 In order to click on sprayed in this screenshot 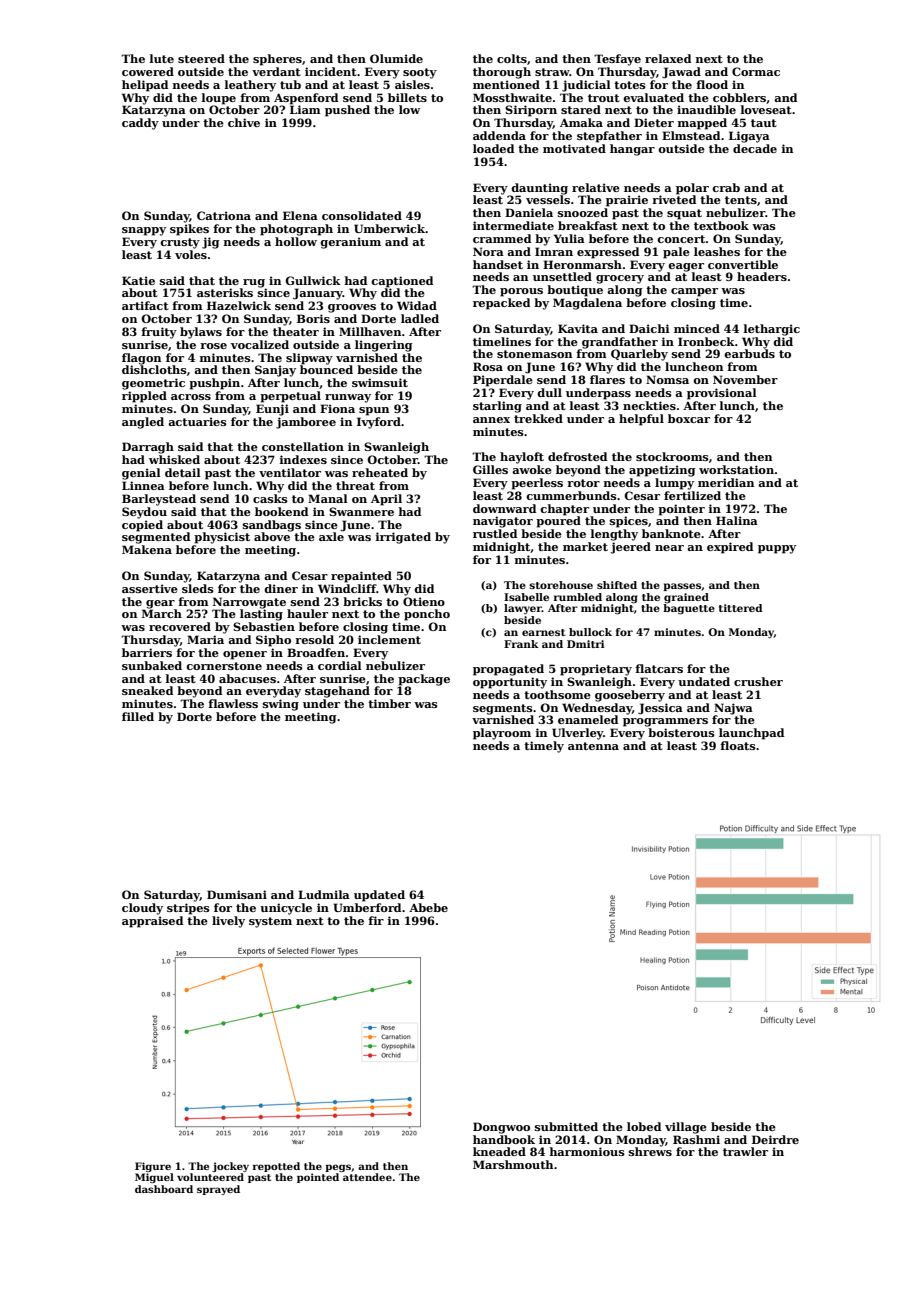, I will do `click(218, 1190)`.
